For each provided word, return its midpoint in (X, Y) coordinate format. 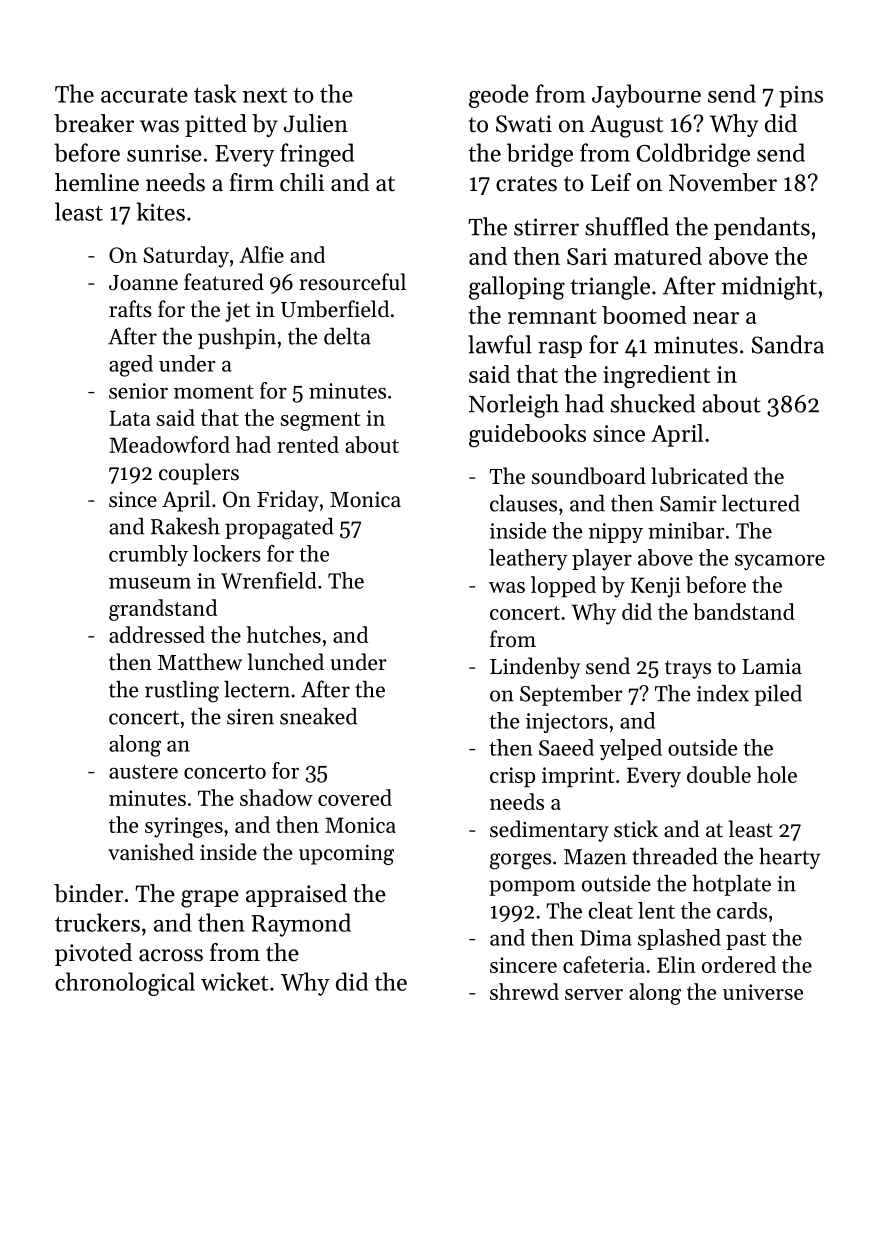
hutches (284, 634)
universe (763, 992)
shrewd (524, 991)
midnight (769, 288)
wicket (234, 981)
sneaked (318, 716)
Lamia (772, 666)
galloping (517, 288)
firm (252, 182)
